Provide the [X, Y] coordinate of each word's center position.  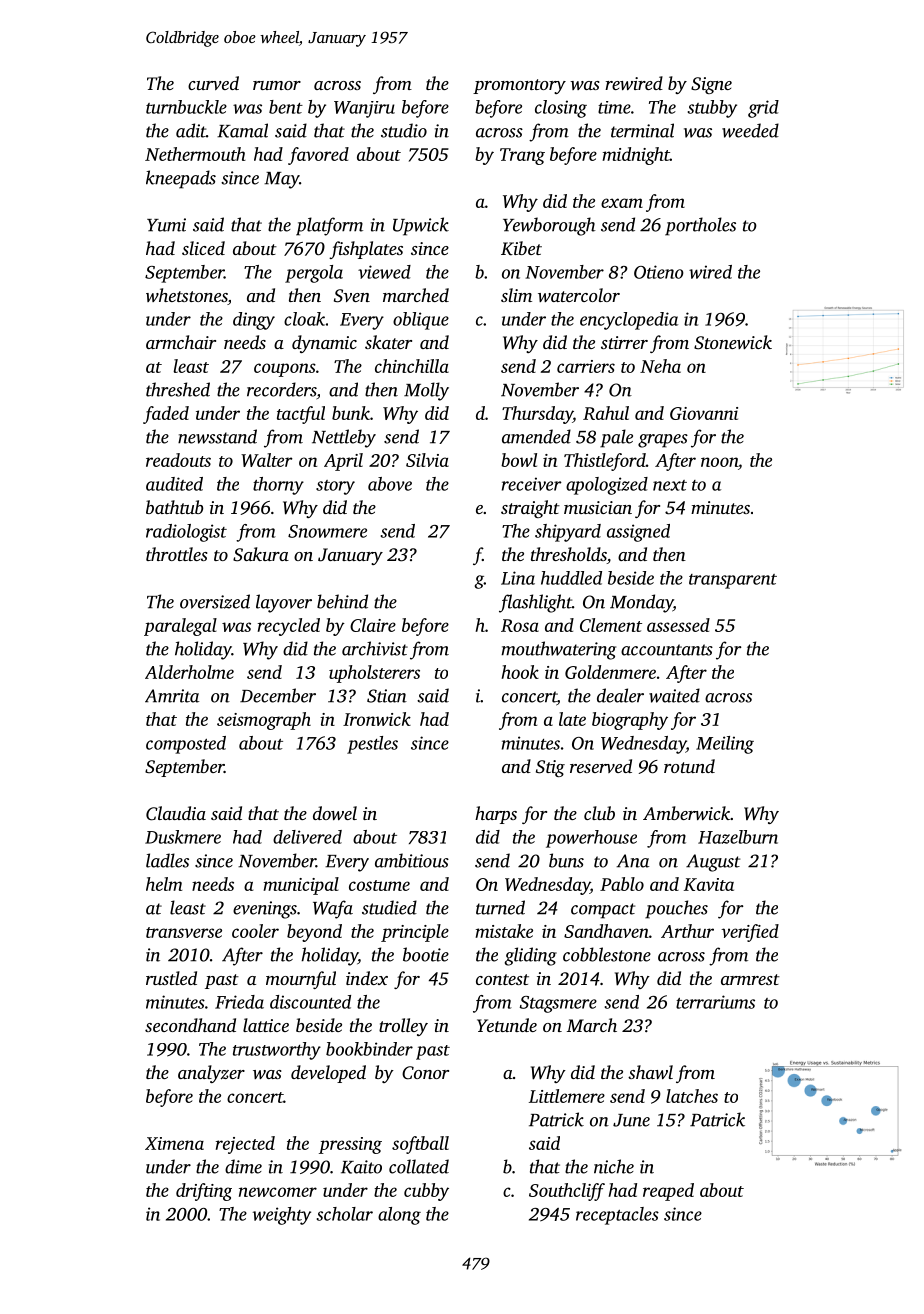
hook [520, 672]
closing [561, 109]
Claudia [176, 813]
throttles [177, 554]
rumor [277, 85]
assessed [678, 625]
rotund [689, 766]
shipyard [568, 533]
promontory [519, 86]
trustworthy [277, 1051]
